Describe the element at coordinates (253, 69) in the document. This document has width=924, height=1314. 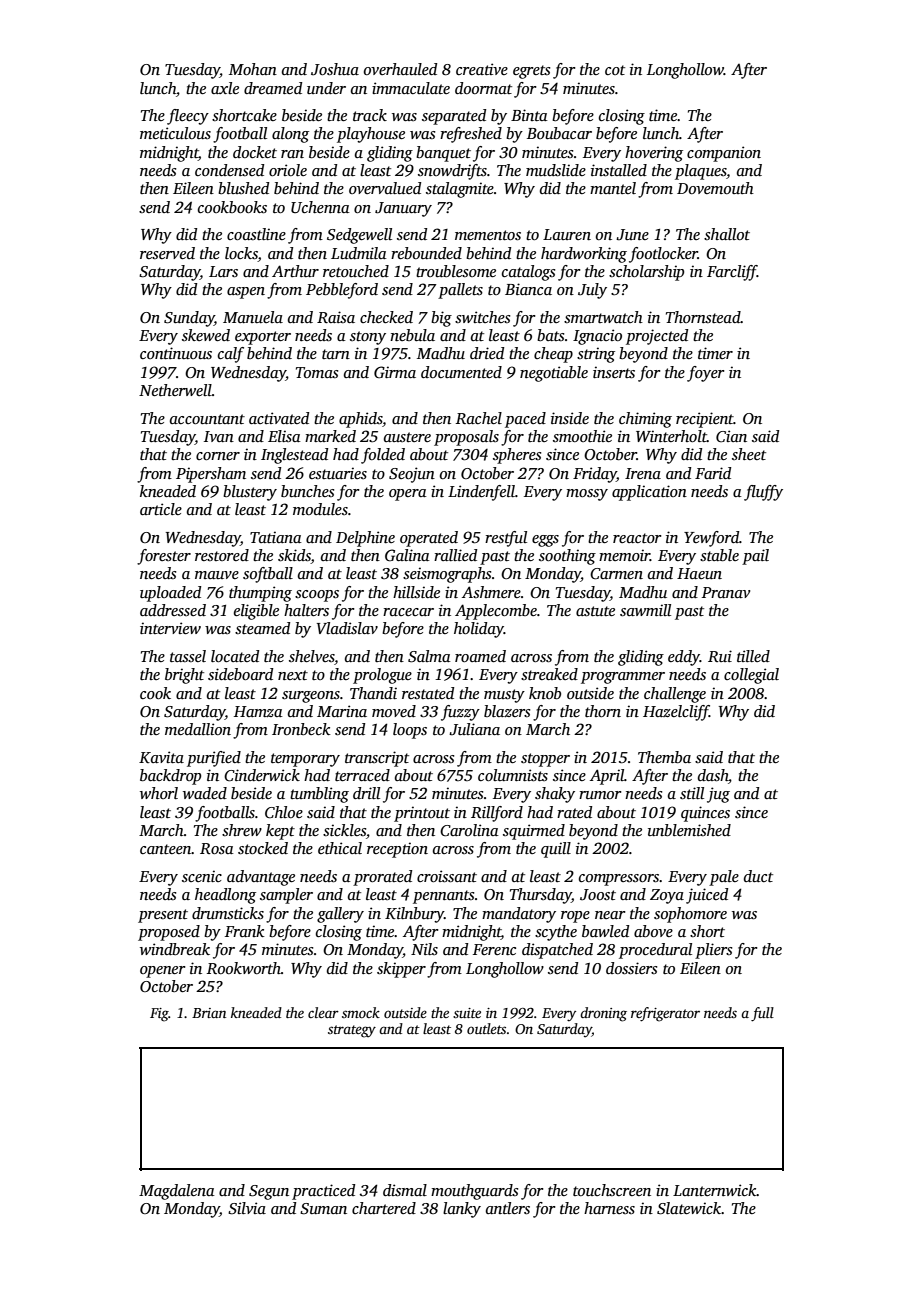
I see `Mohan` at that location.
